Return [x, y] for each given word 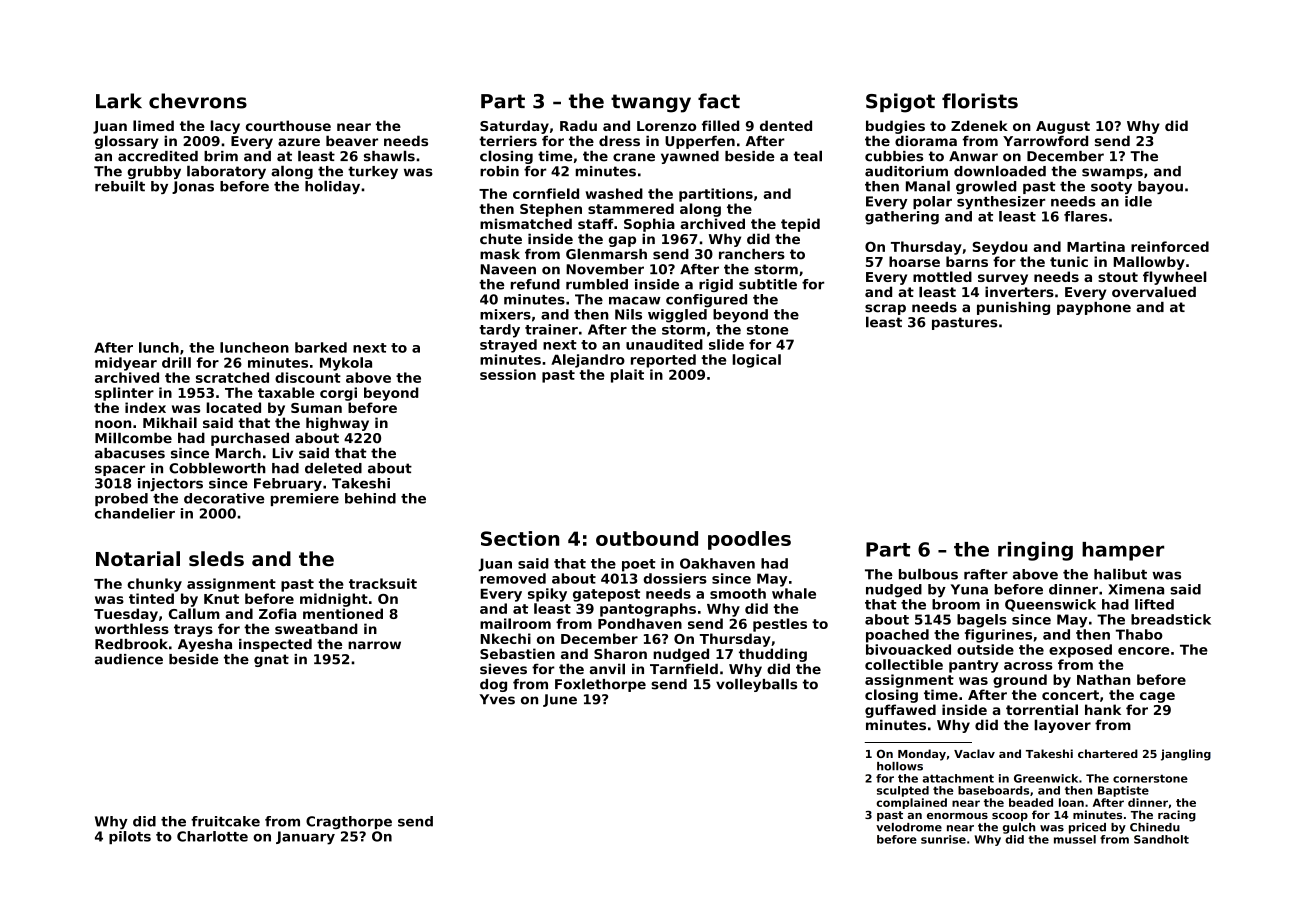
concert [1070, 695]
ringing [1035, 551]
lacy [225, 127]
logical [756, 361]
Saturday [514, 127]
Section [520, 538]
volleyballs [756, 685]
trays [193, 630]
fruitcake [225, 821]
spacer [120, 470]
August [1063, 127]
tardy [499, 331]
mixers [505, 314]
